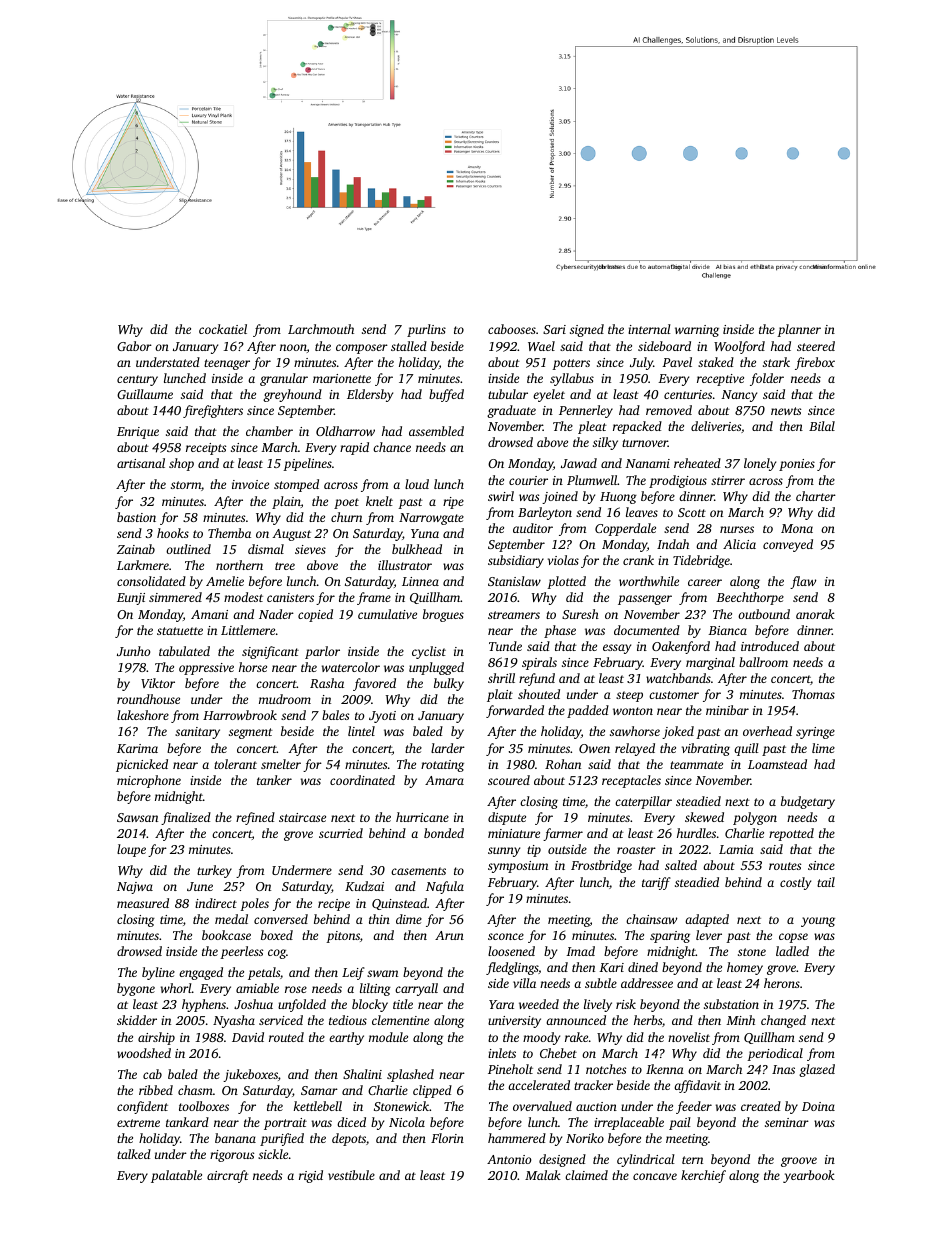  Describe the element at coordinates (750, 598) in the page. I see `Beechthorpe` at that location.
